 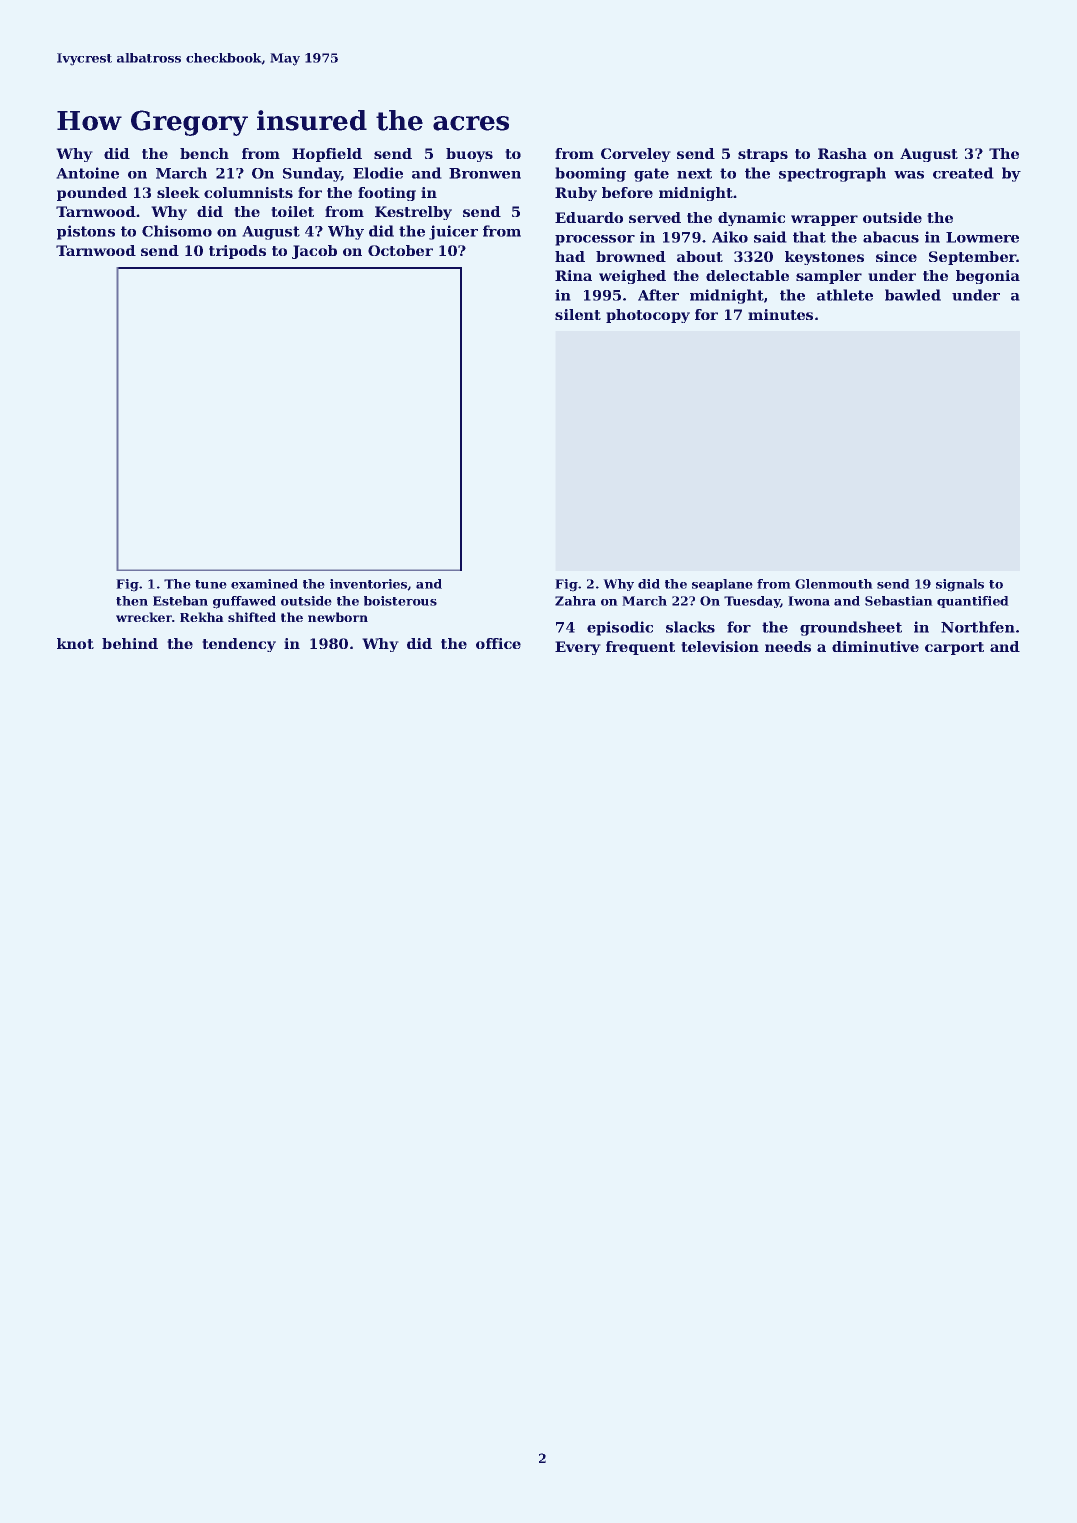 I want to click on tune, so click(x=211, y=584).
